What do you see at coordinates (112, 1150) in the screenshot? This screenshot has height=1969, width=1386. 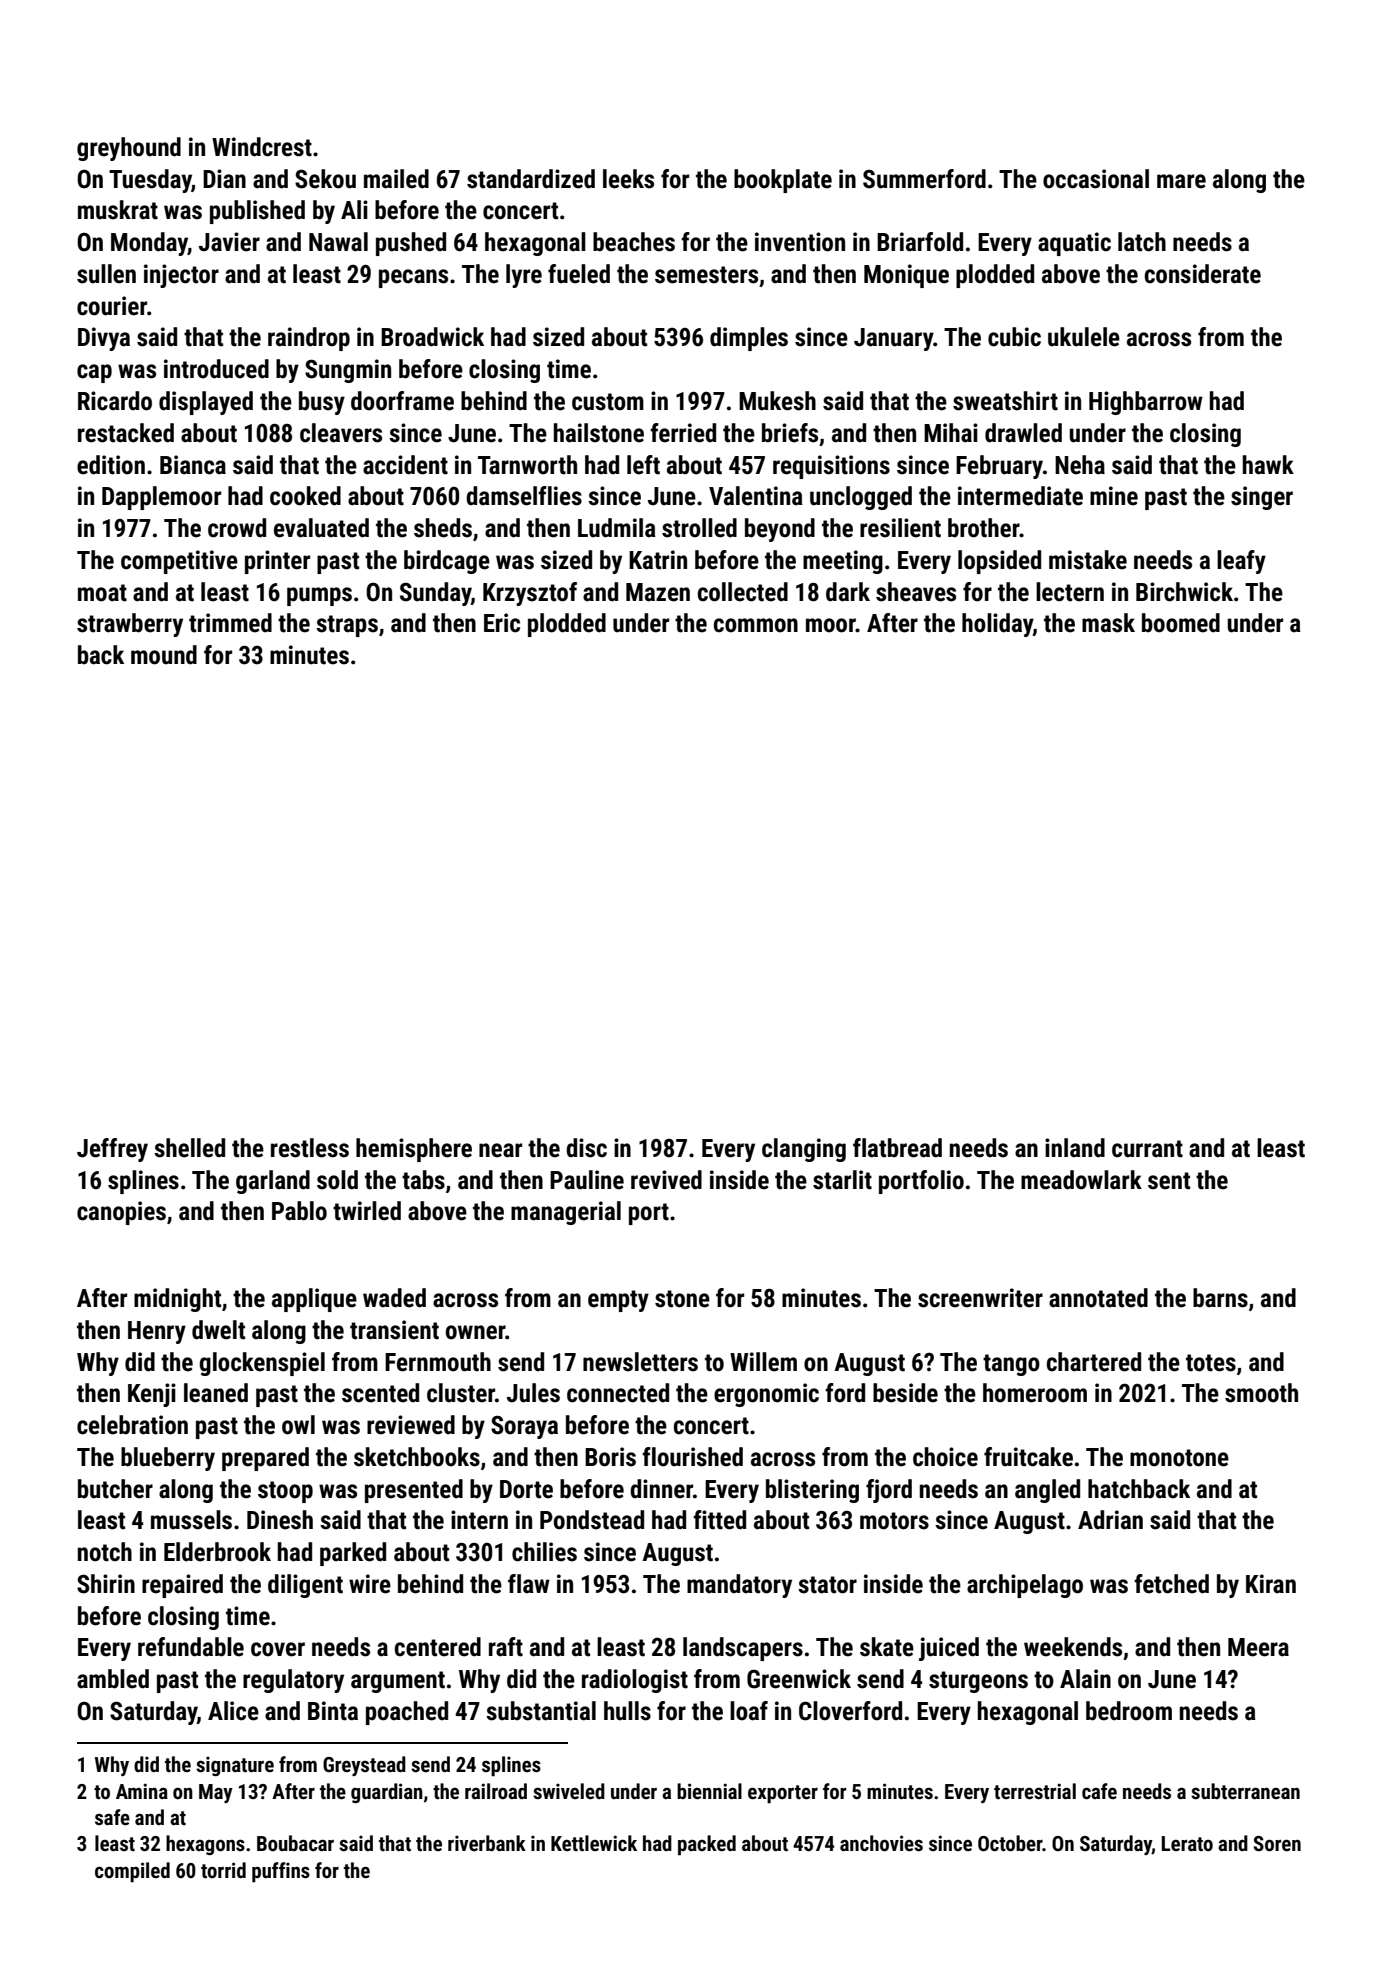 I see `Jeffrey` at bounding box center [112, 1150].
